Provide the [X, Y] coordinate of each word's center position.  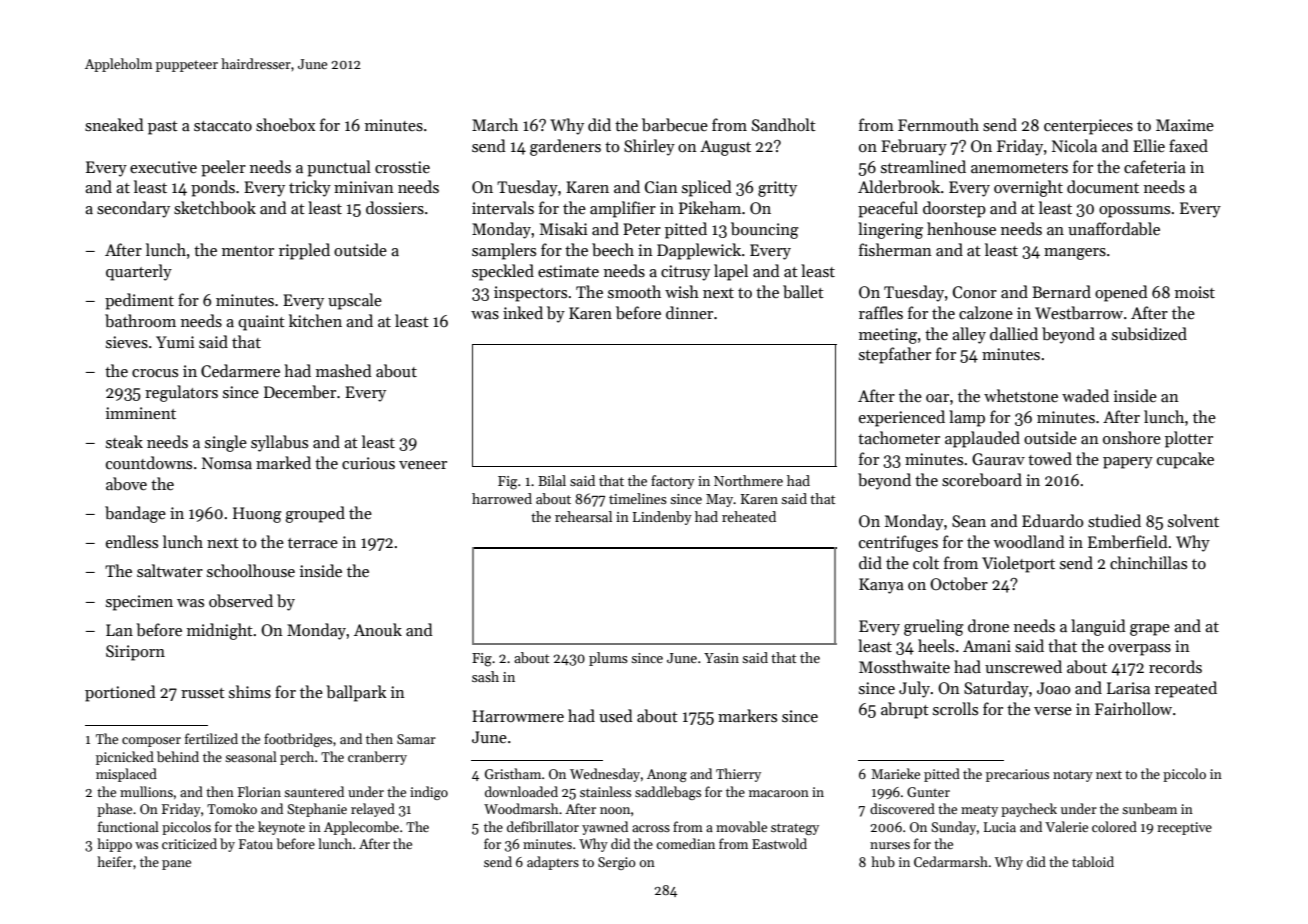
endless [132, 541]
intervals [503, 207]
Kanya [881, 586]
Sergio [617, 863]
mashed [344, 371]
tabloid [1093, 861]
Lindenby [662, 518]
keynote [281, 828]
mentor [248, 251]
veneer [423, 465]
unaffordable [1114, 229]
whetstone [1021, 395]
